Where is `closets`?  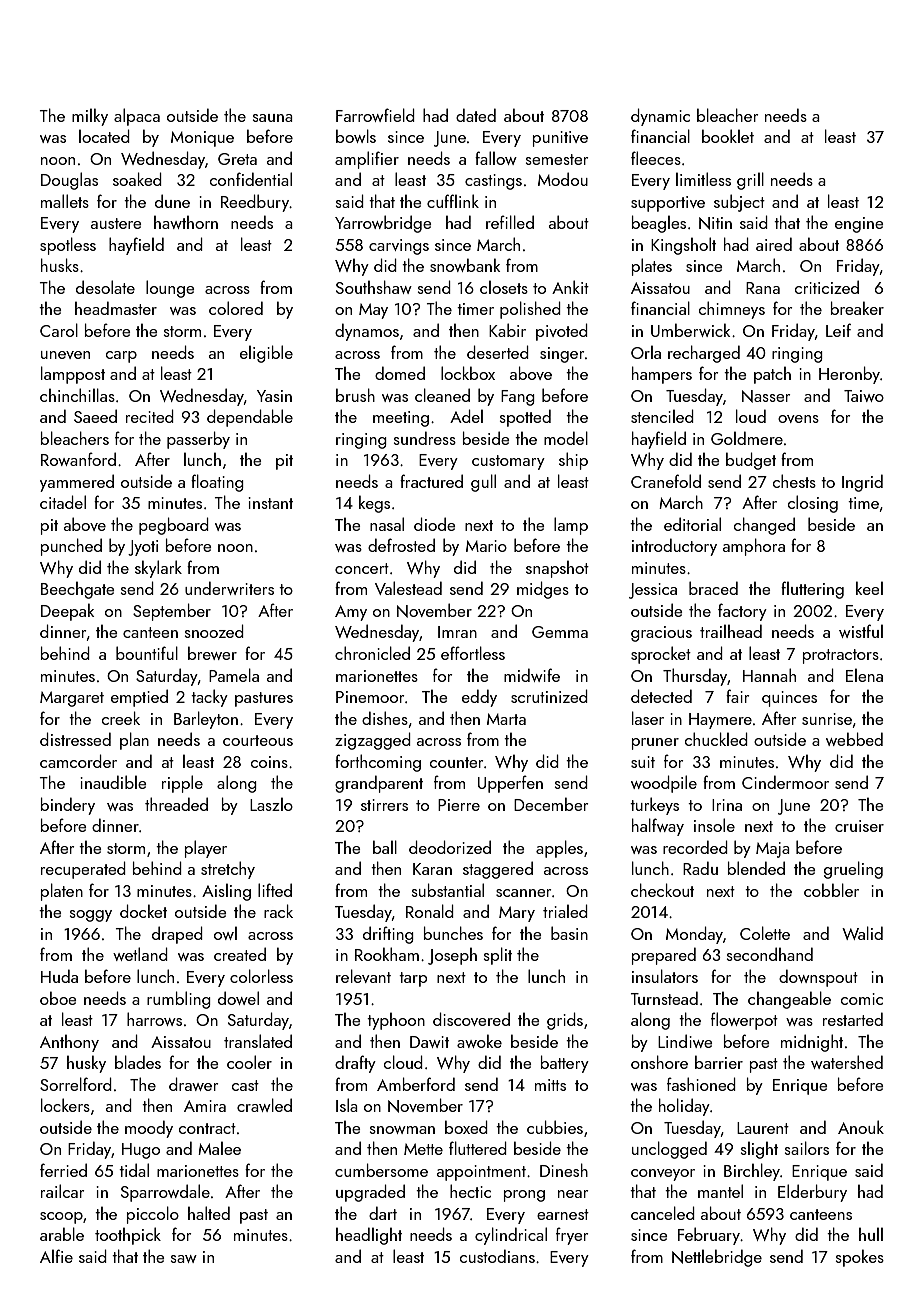
closets is located at coordinates (504, 287).
